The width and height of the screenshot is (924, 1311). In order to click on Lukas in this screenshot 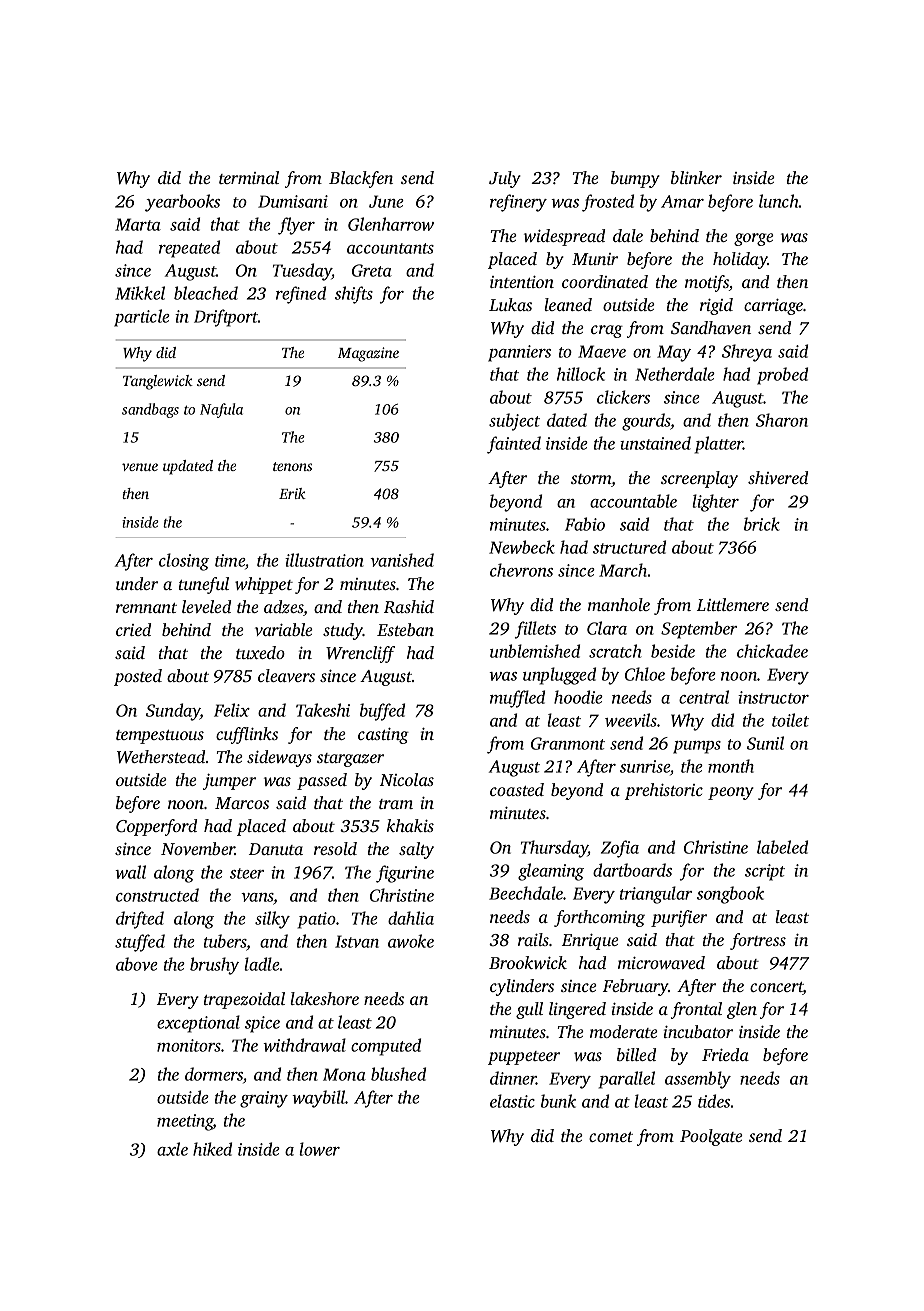, I will do `click(510, 304)`.
